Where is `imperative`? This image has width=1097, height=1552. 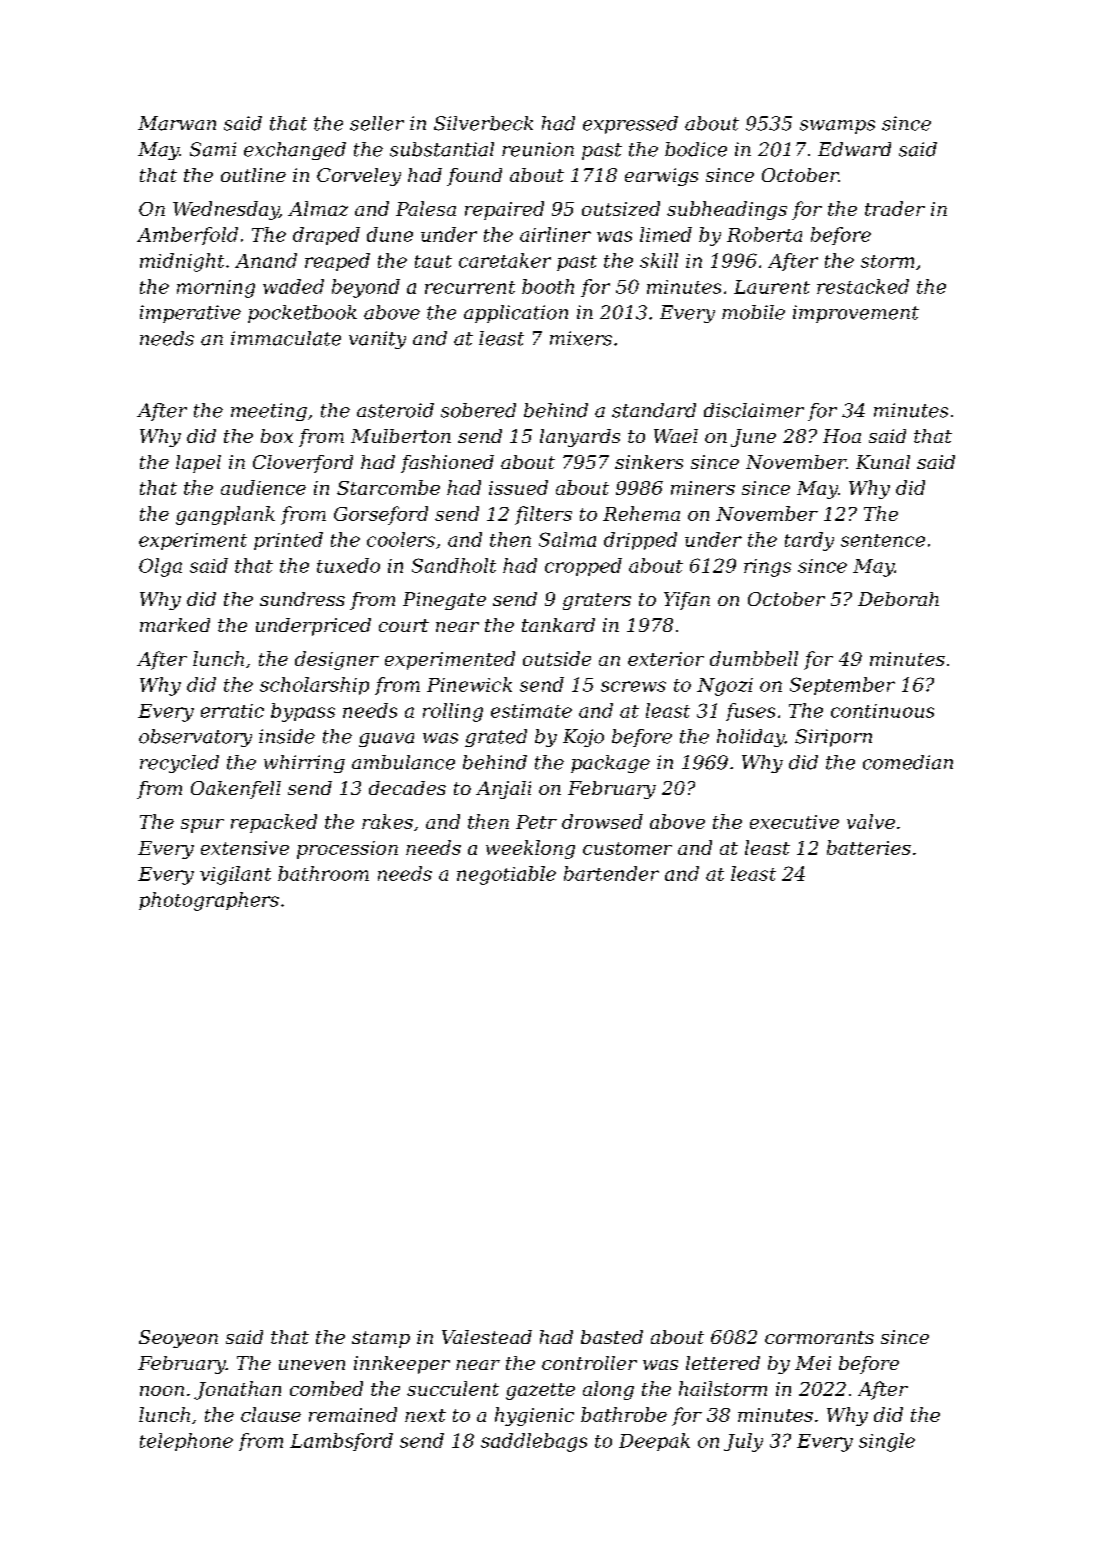 imperative is located at coordinates (190, 314).
